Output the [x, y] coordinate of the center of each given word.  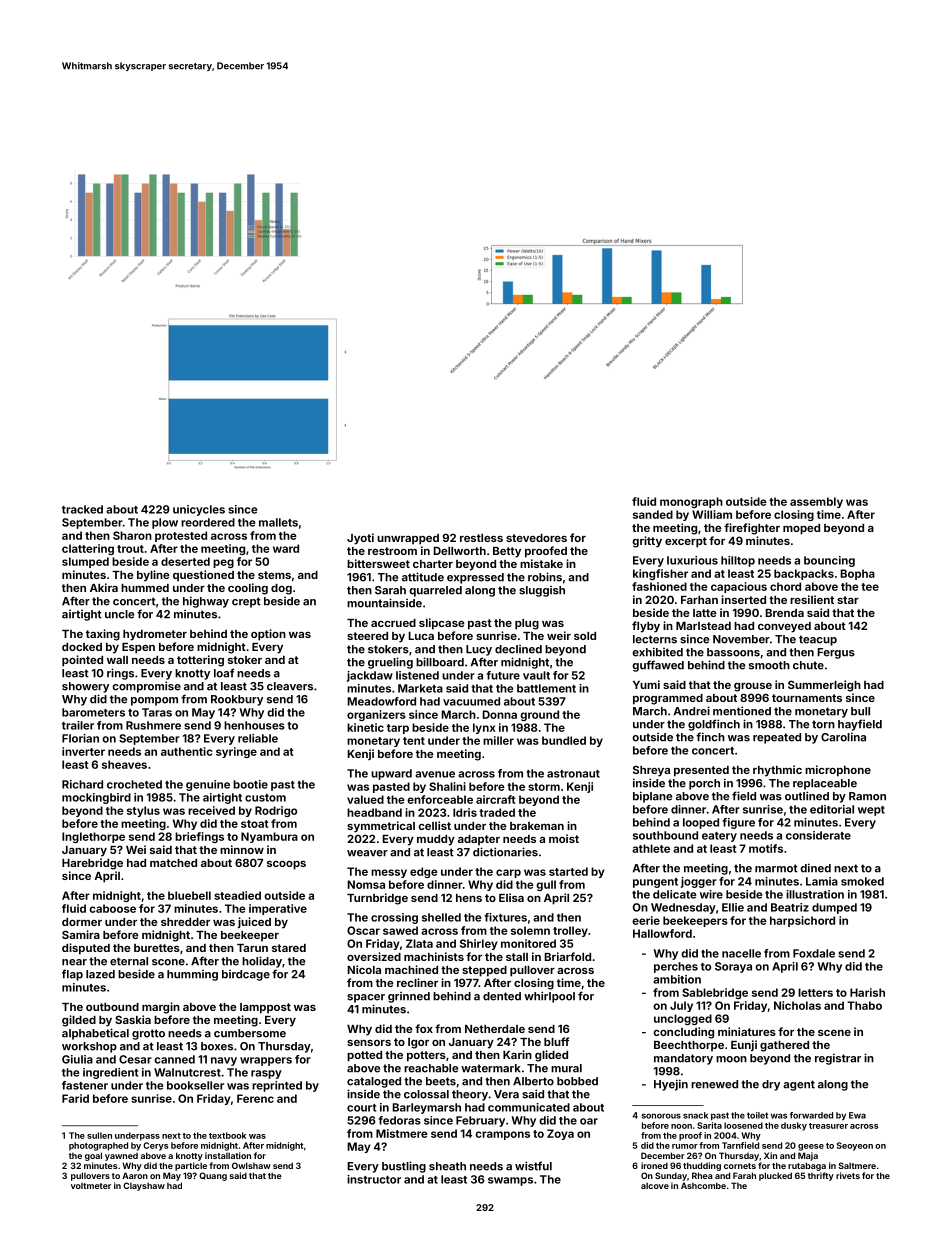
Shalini [447, 786]
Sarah [390, 590]
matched [173, 863]
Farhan [699, 600]
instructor [374, 1179]
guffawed [658, 666]
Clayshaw [144, 1186]
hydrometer [155, 635]
